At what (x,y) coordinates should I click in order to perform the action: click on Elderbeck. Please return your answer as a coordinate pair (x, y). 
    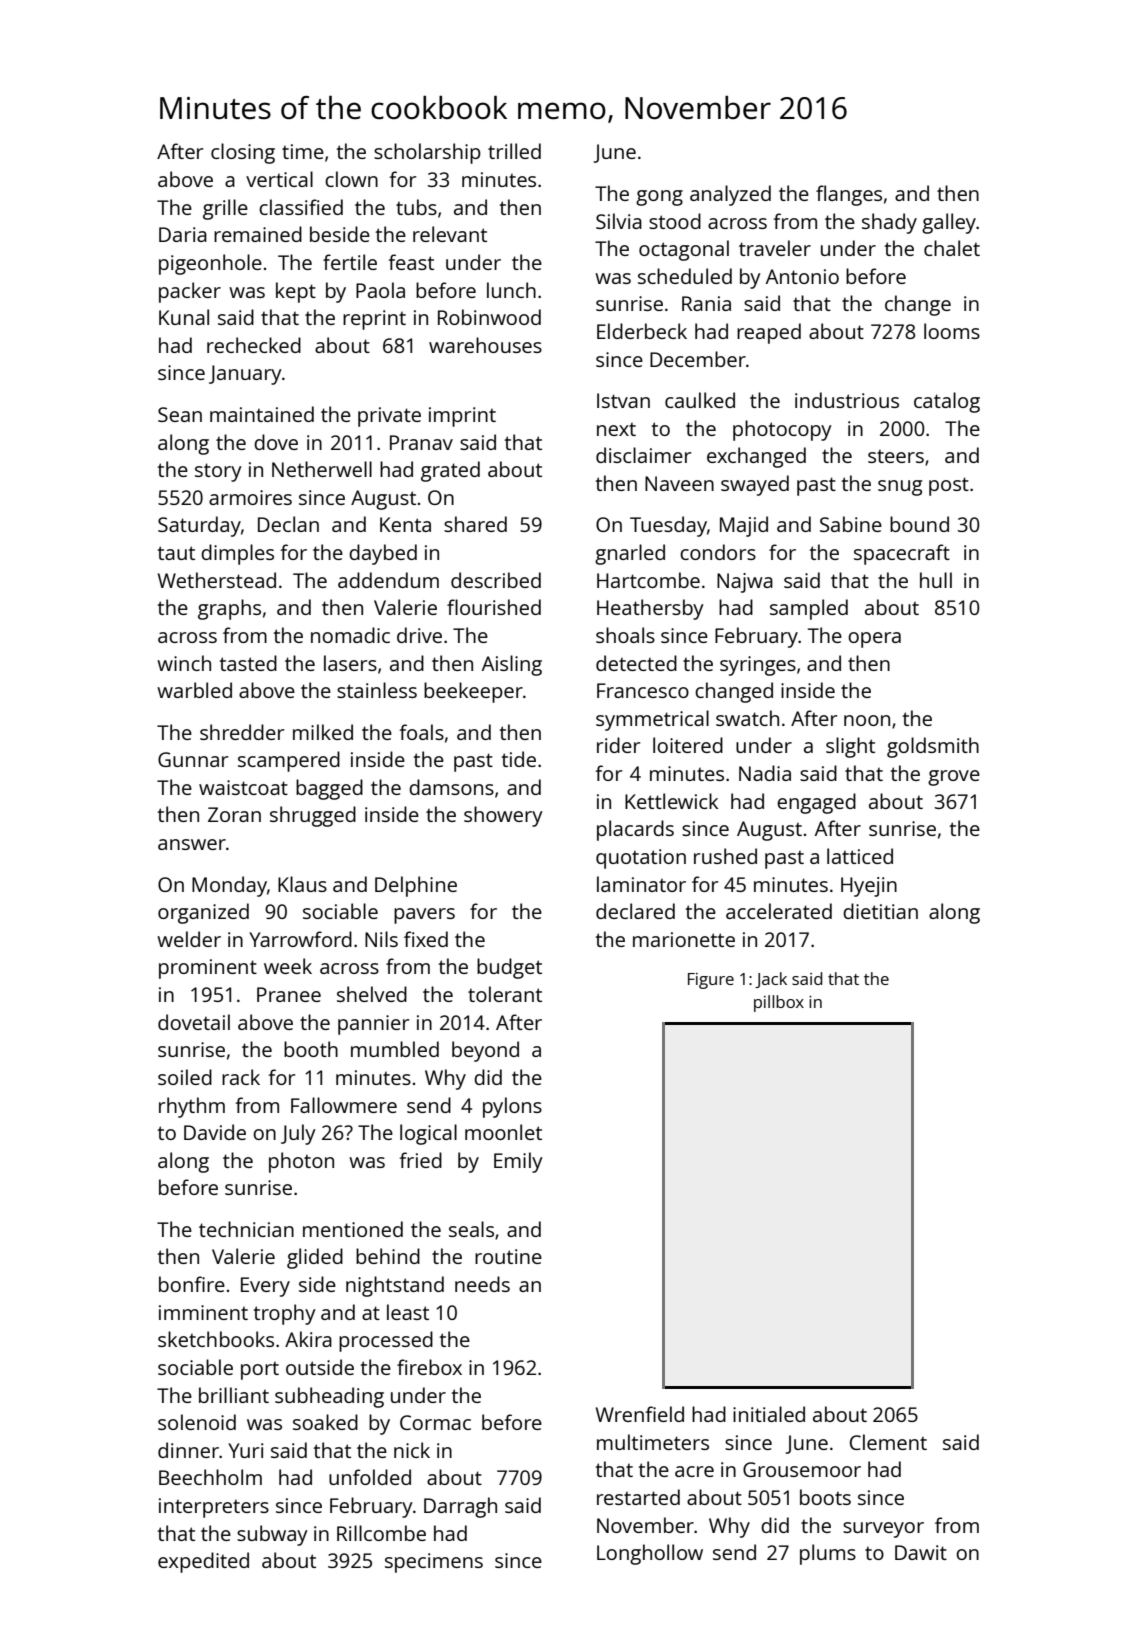
    Looking at the image, I should click on (642, 331).
